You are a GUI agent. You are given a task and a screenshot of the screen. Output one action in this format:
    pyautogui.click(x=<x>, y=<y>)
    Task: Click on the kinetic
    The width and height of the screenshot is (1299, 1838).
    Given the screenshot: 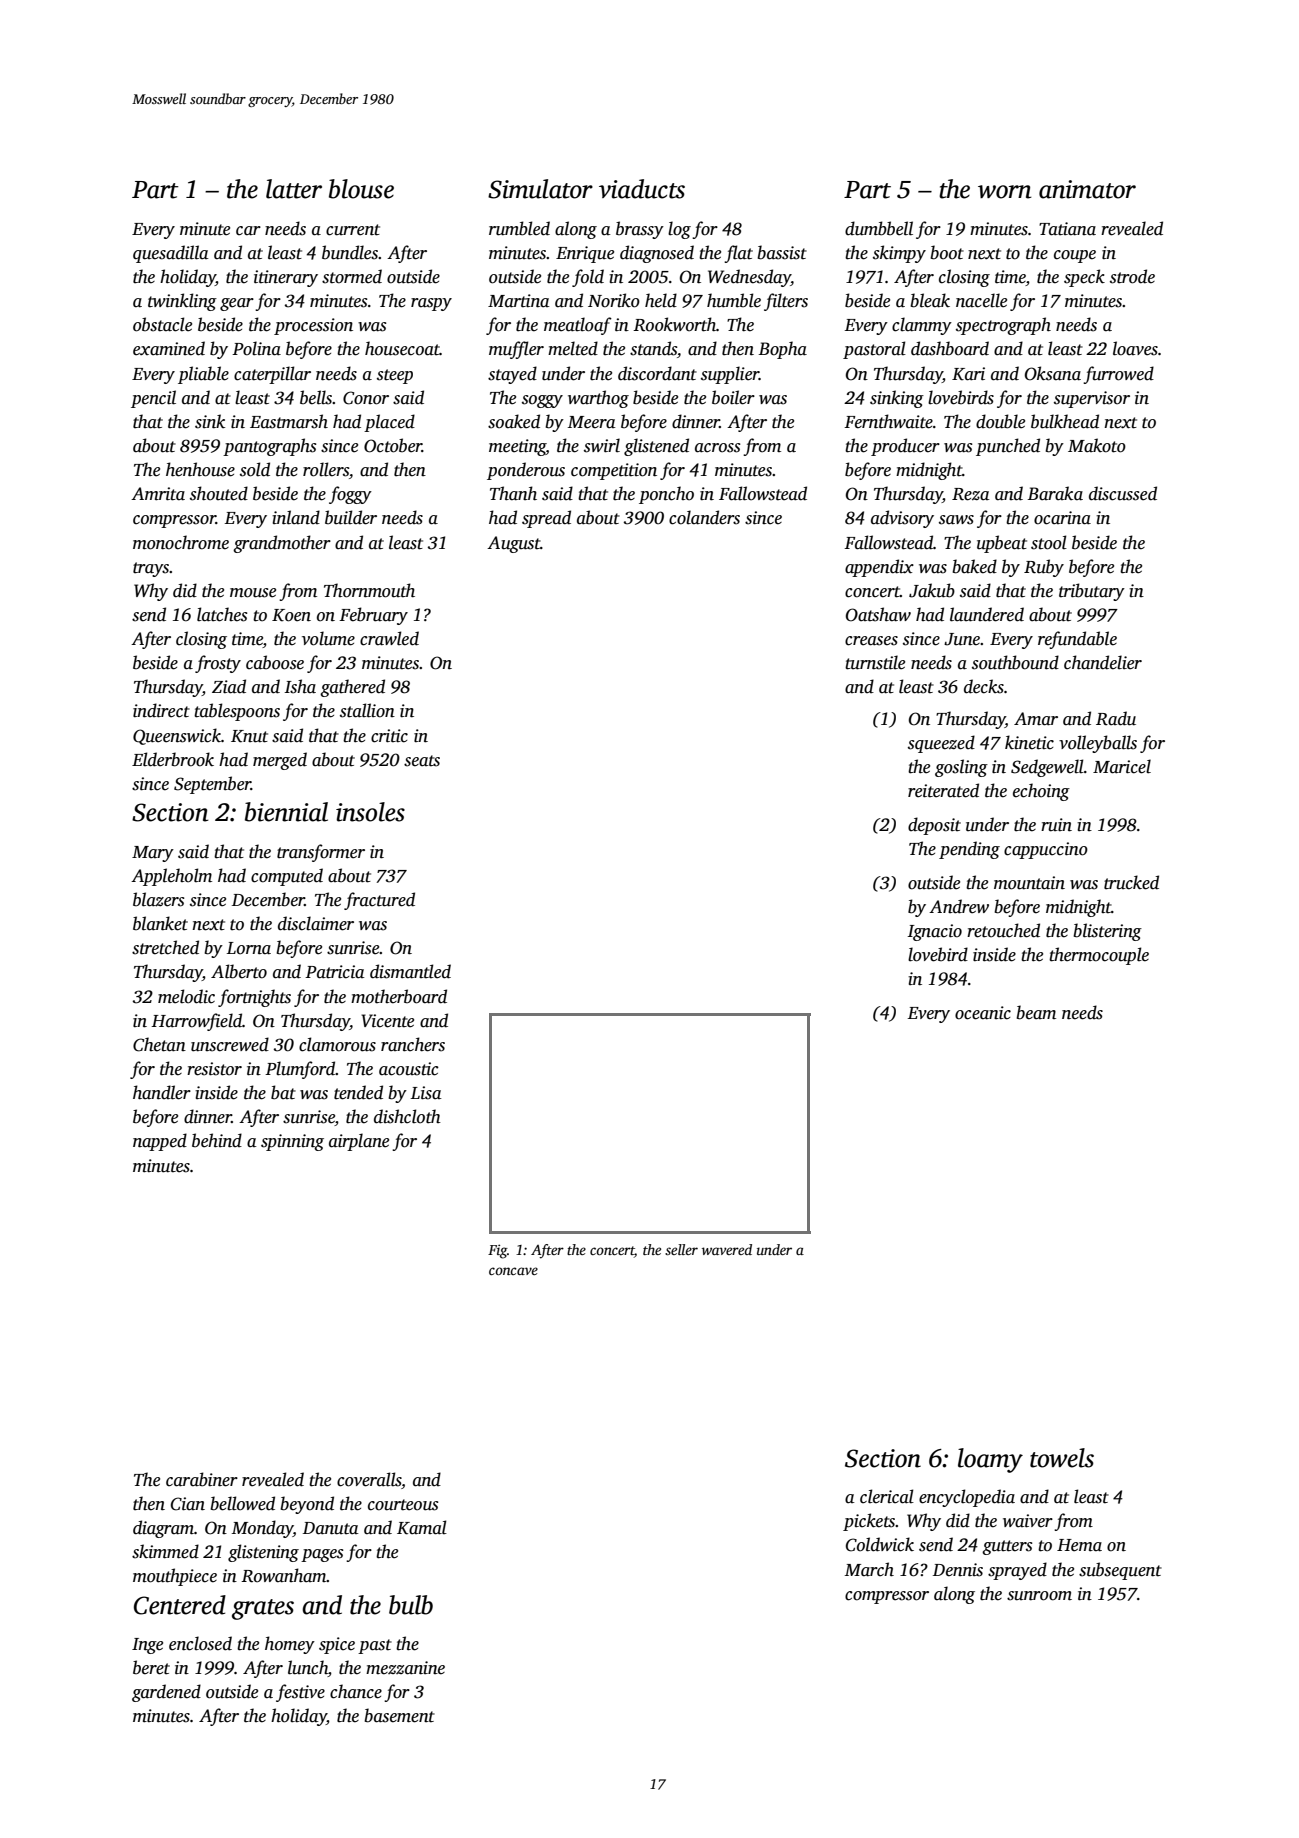 What is the action you would take?
    pyautogui.click(x=1029, y=742)
